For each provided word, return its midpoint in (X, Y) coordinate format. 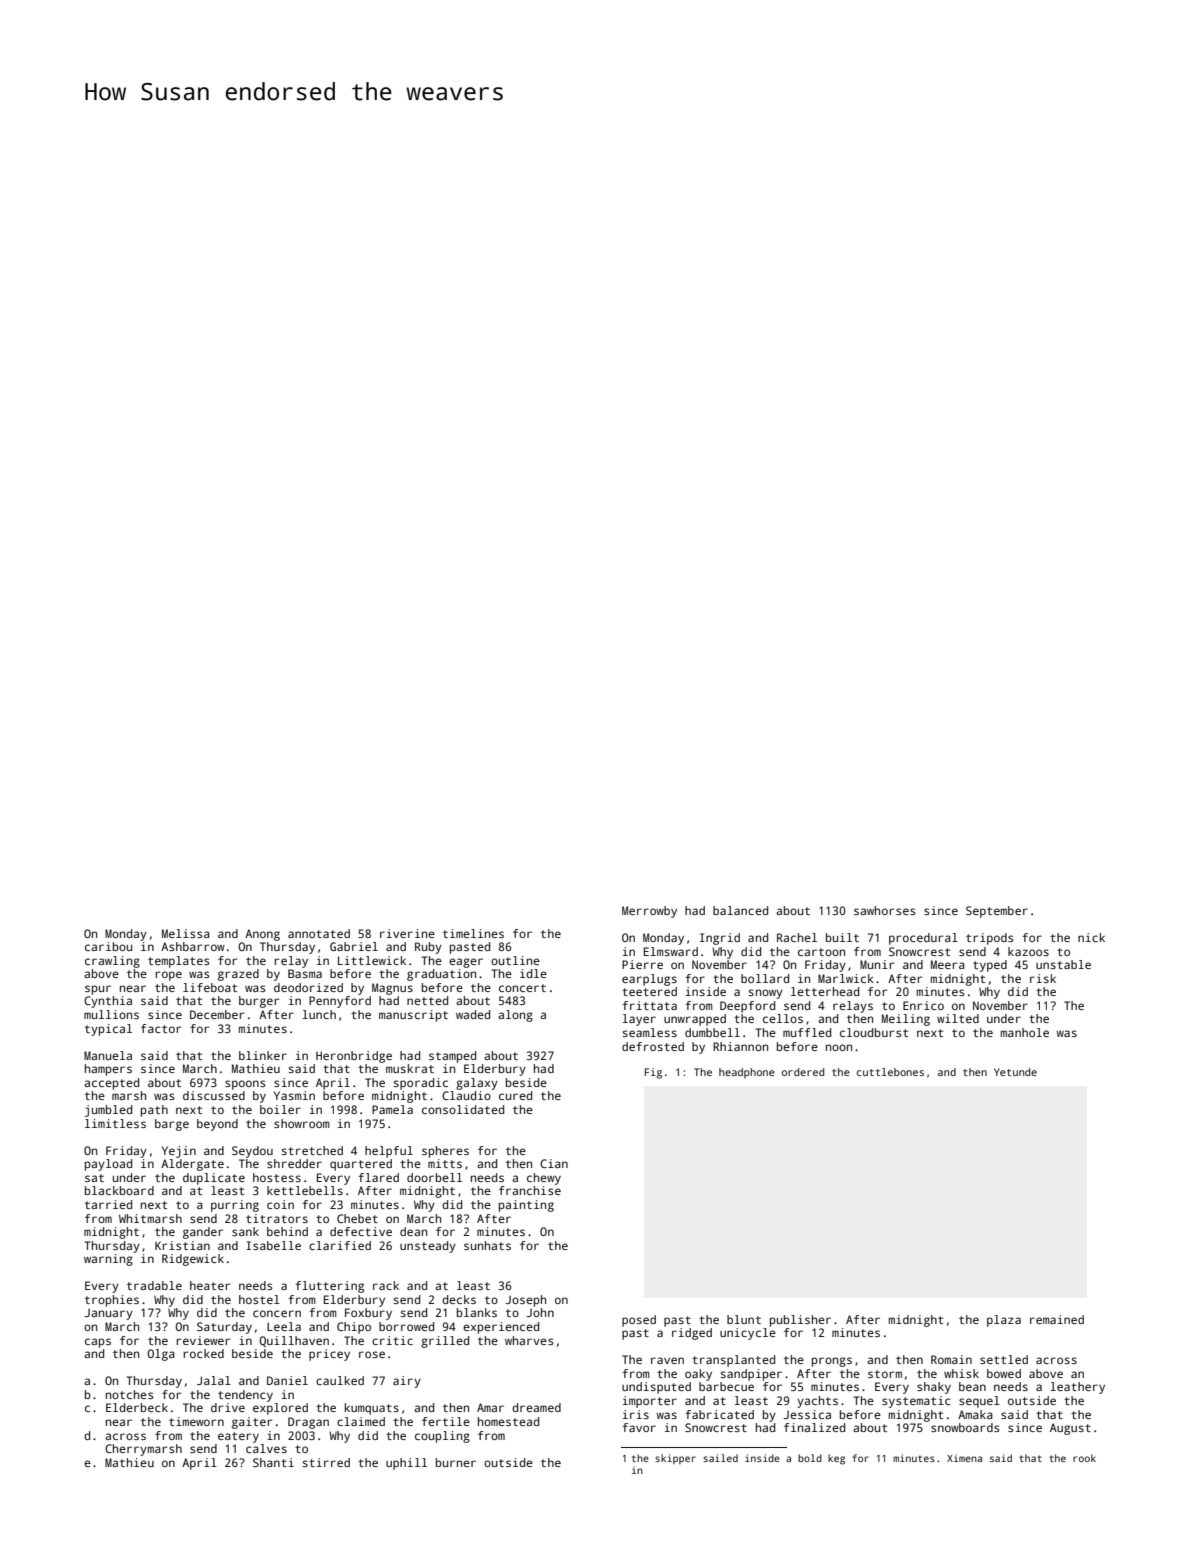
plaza (1004, 1321)
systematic (916, 1402)
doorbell (434, 1177)
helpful (389, 1152)
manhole (1025, 1032)
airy (407, 1382)
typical (108, 1030)
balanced (740, 910)
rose (372, 1354)
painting (526, 1206)
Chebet (357, 1218)
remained (1057, 1319)
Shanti (273, 1462)
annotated (319, 933)
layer (639, 1020)
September (997, 912)
